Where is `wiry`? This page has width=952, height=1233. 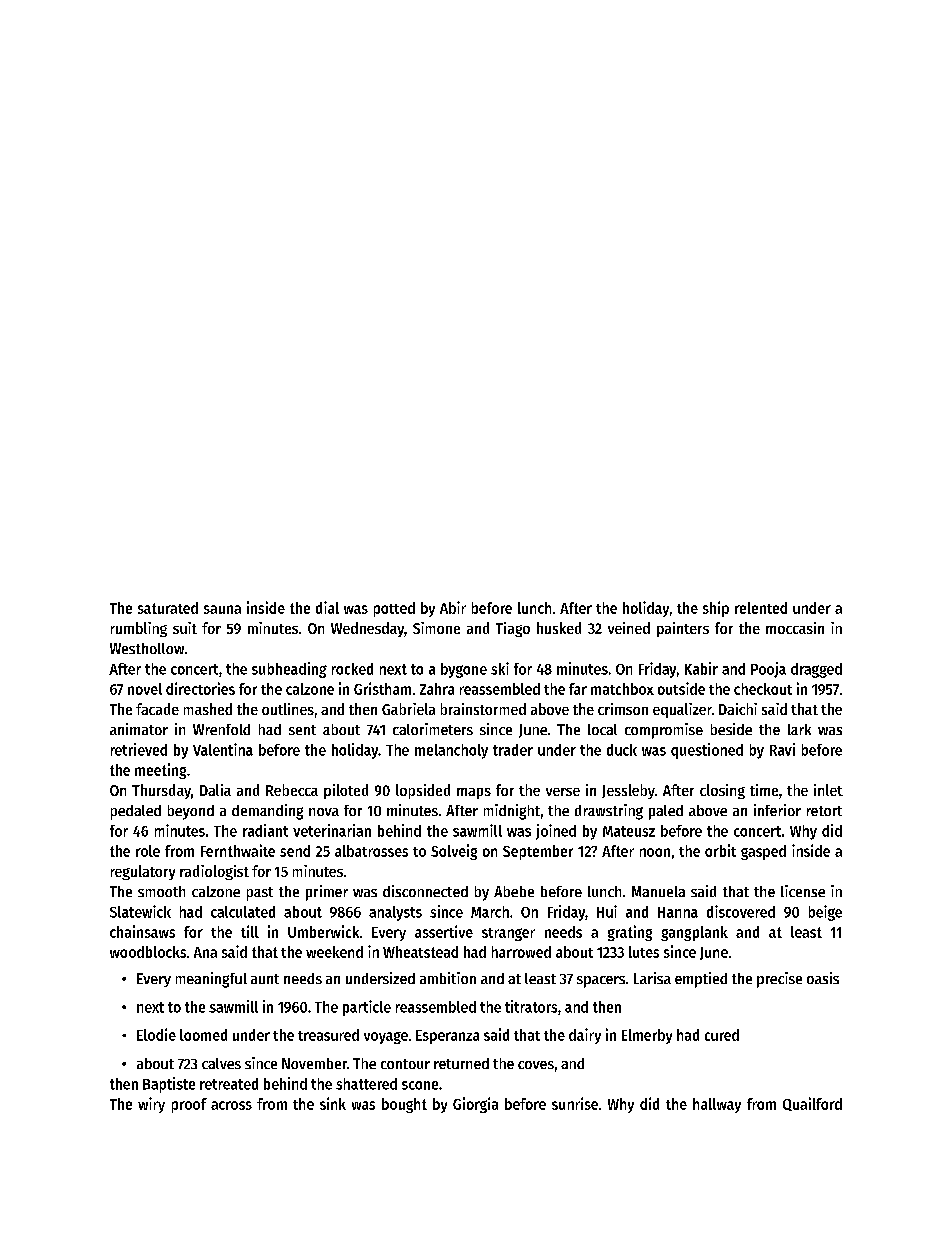
wiry is located at coordinates (151, 1105).
